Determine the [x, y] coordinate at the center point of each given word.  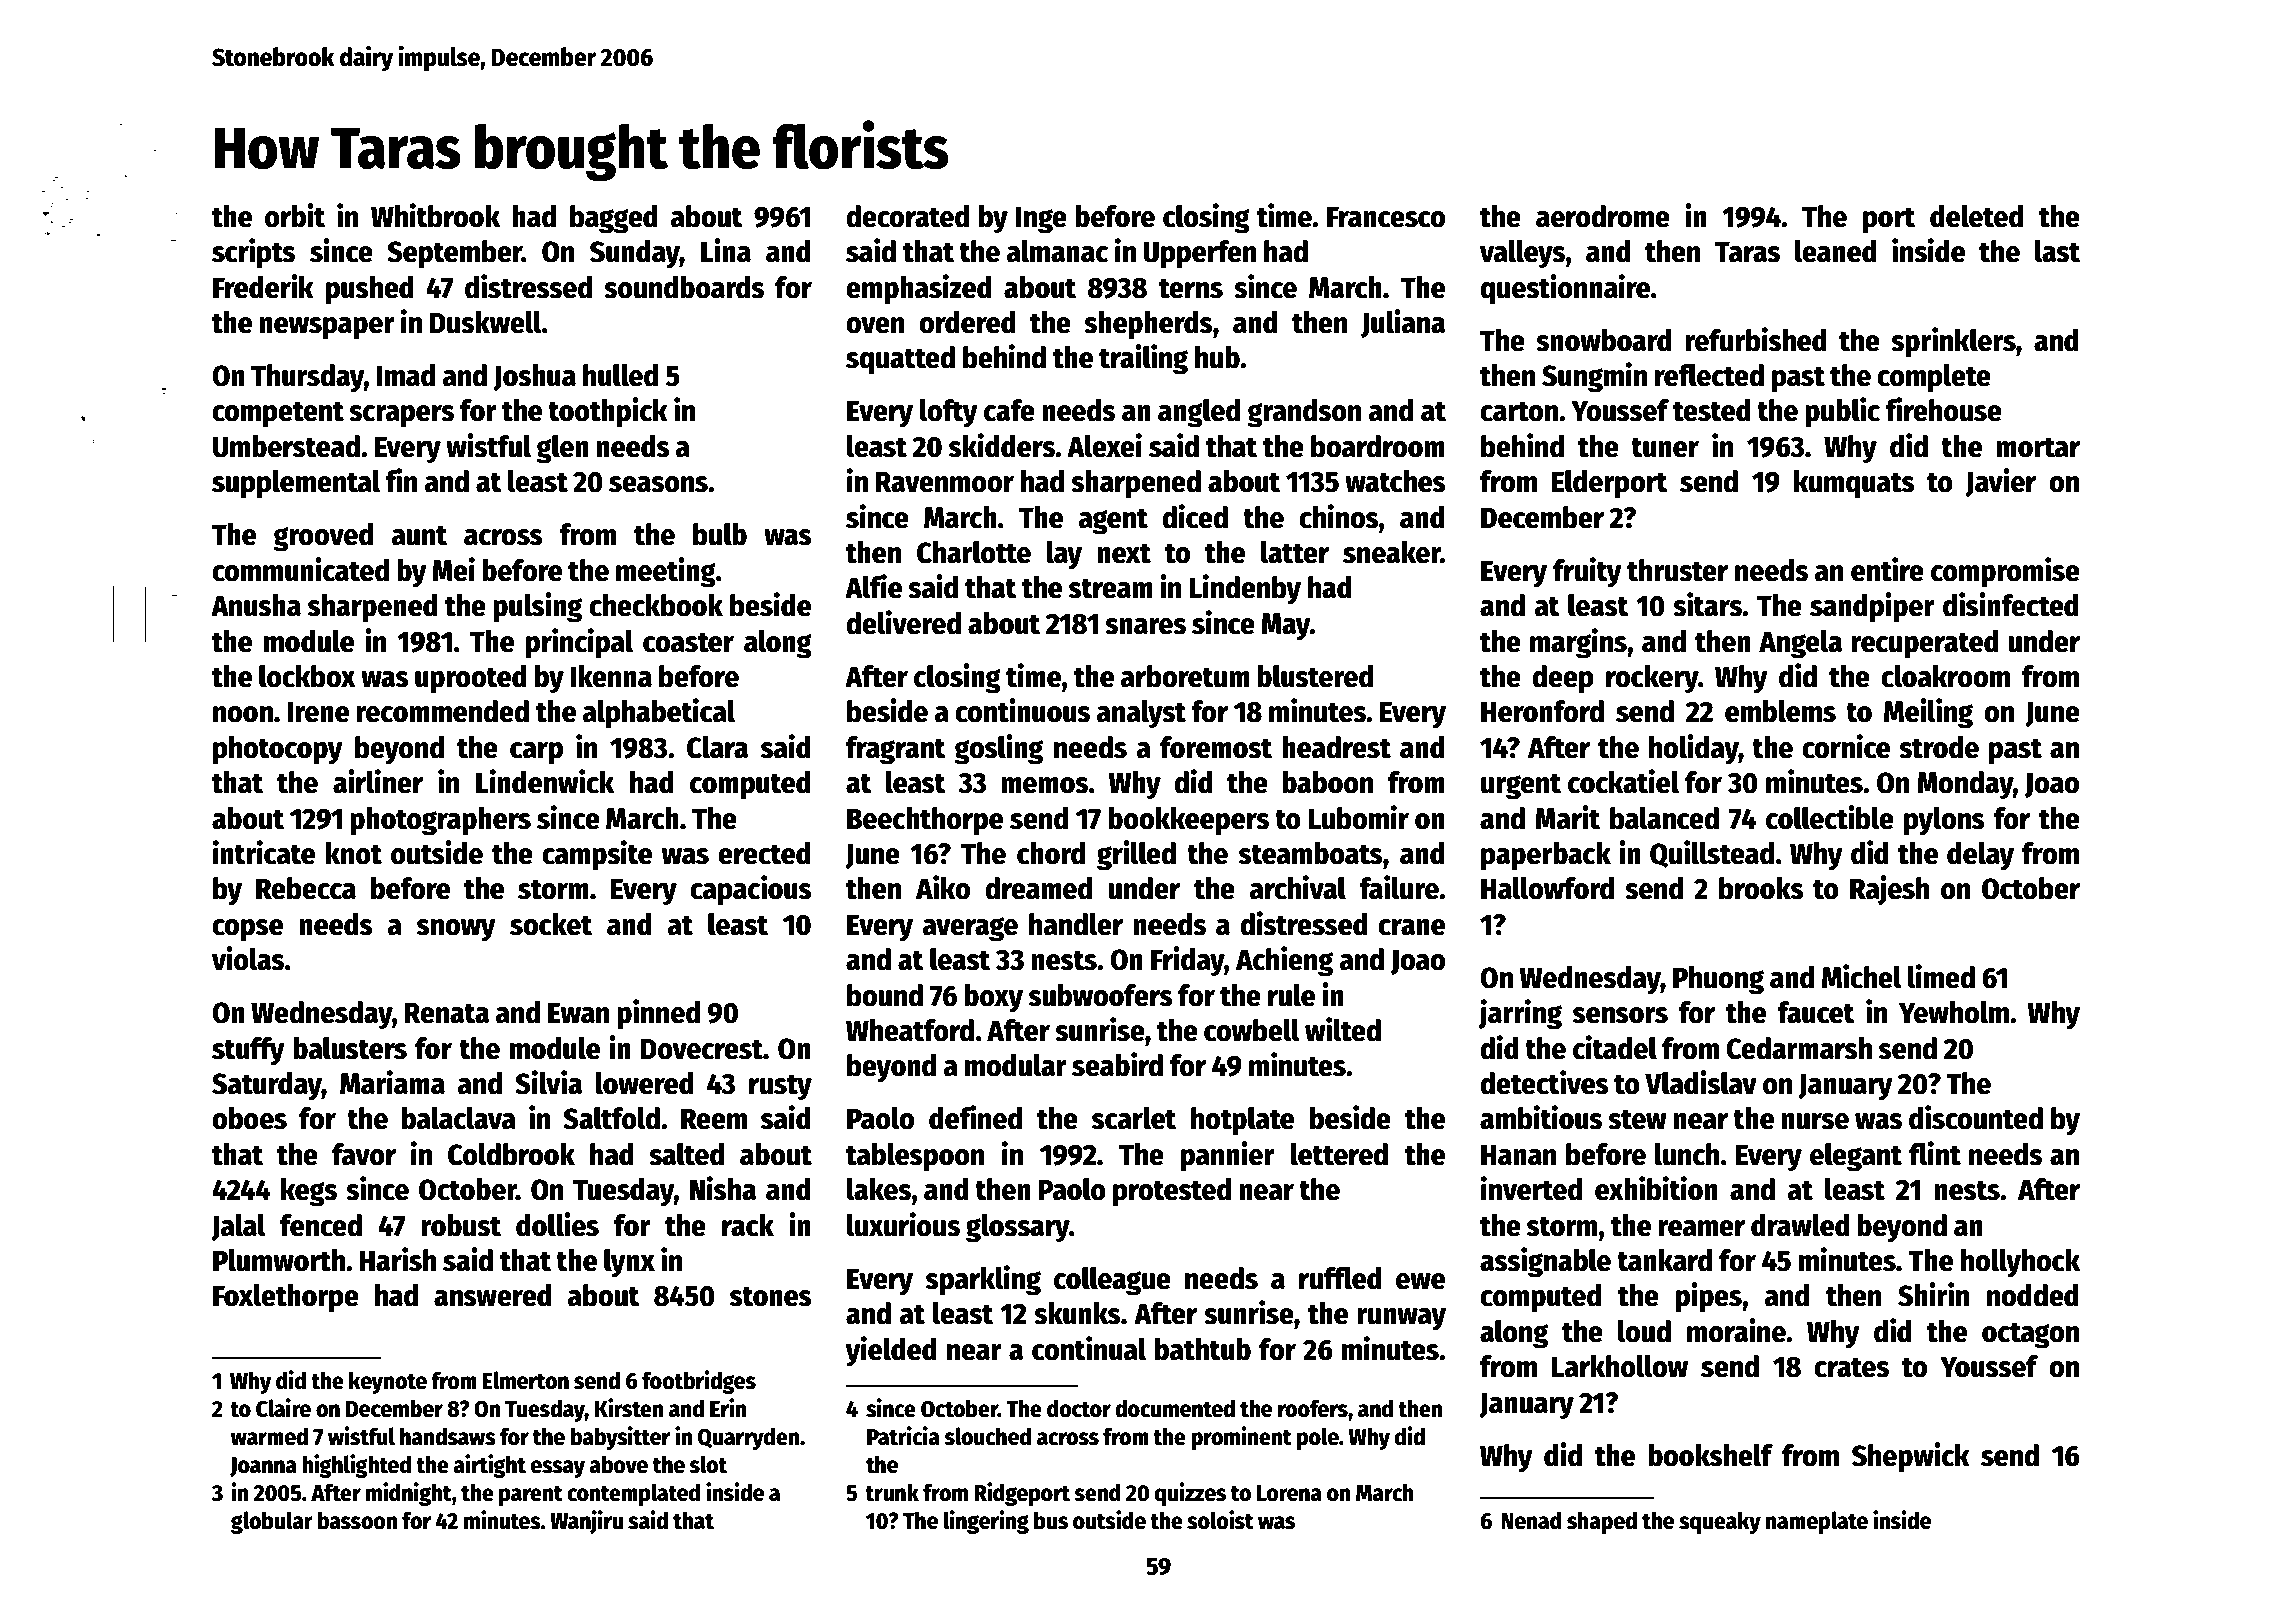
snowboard [1604, 340]
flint [1935, 1153]
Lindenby [1245, 589]
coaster [688, 642]
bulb [720, 534]
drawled [1800, 1225]
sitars [1707, 604]
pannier [1228, 1156]
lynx [629, 1263]
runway [1401, 1319]
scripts [253, 253]
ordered [967, 322]
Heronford [1542, 711]
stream [1111, 588]
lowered [644, 1083]
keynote [388, 1382]
